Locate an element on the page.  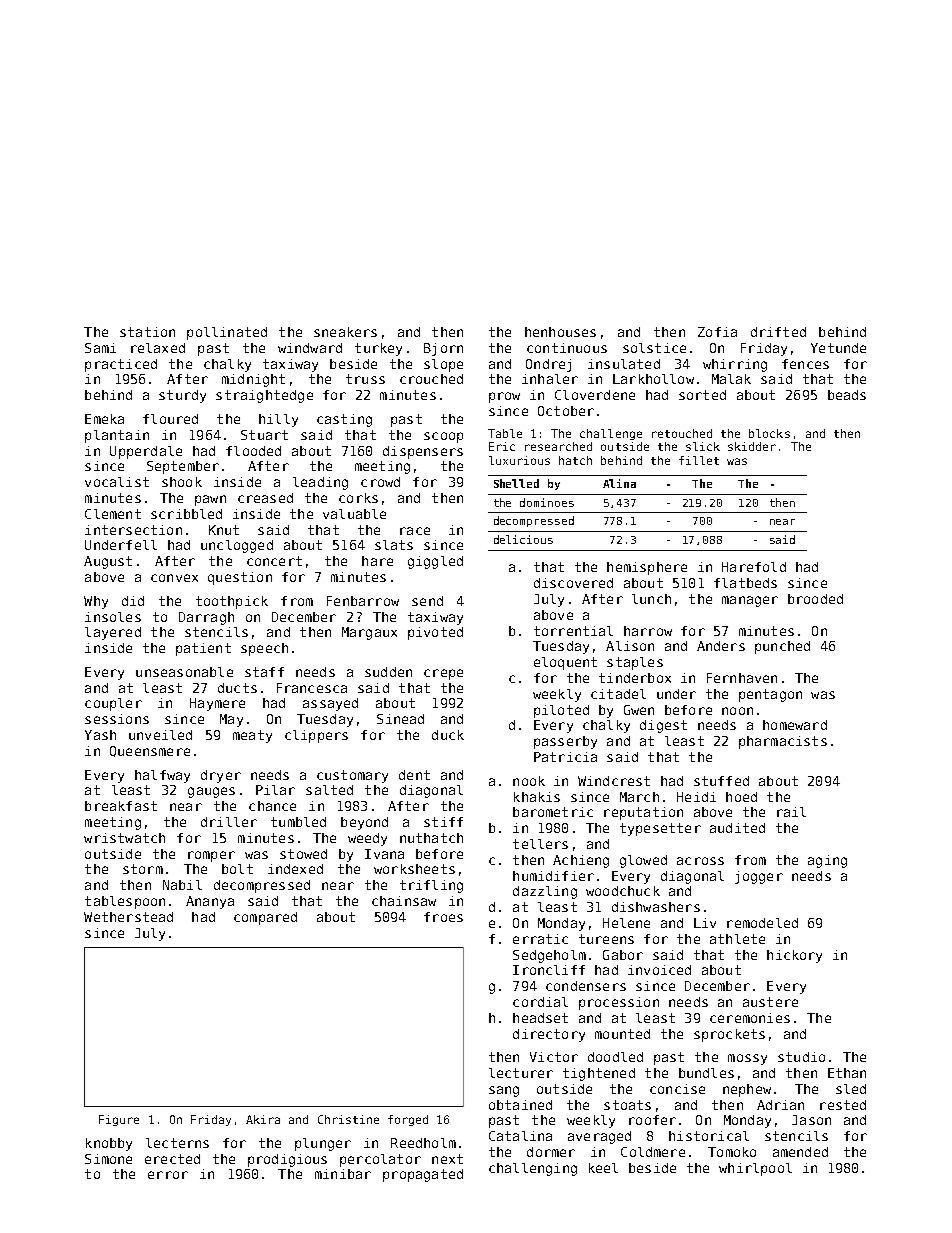
intersection is located at coordinates (133, 530).
